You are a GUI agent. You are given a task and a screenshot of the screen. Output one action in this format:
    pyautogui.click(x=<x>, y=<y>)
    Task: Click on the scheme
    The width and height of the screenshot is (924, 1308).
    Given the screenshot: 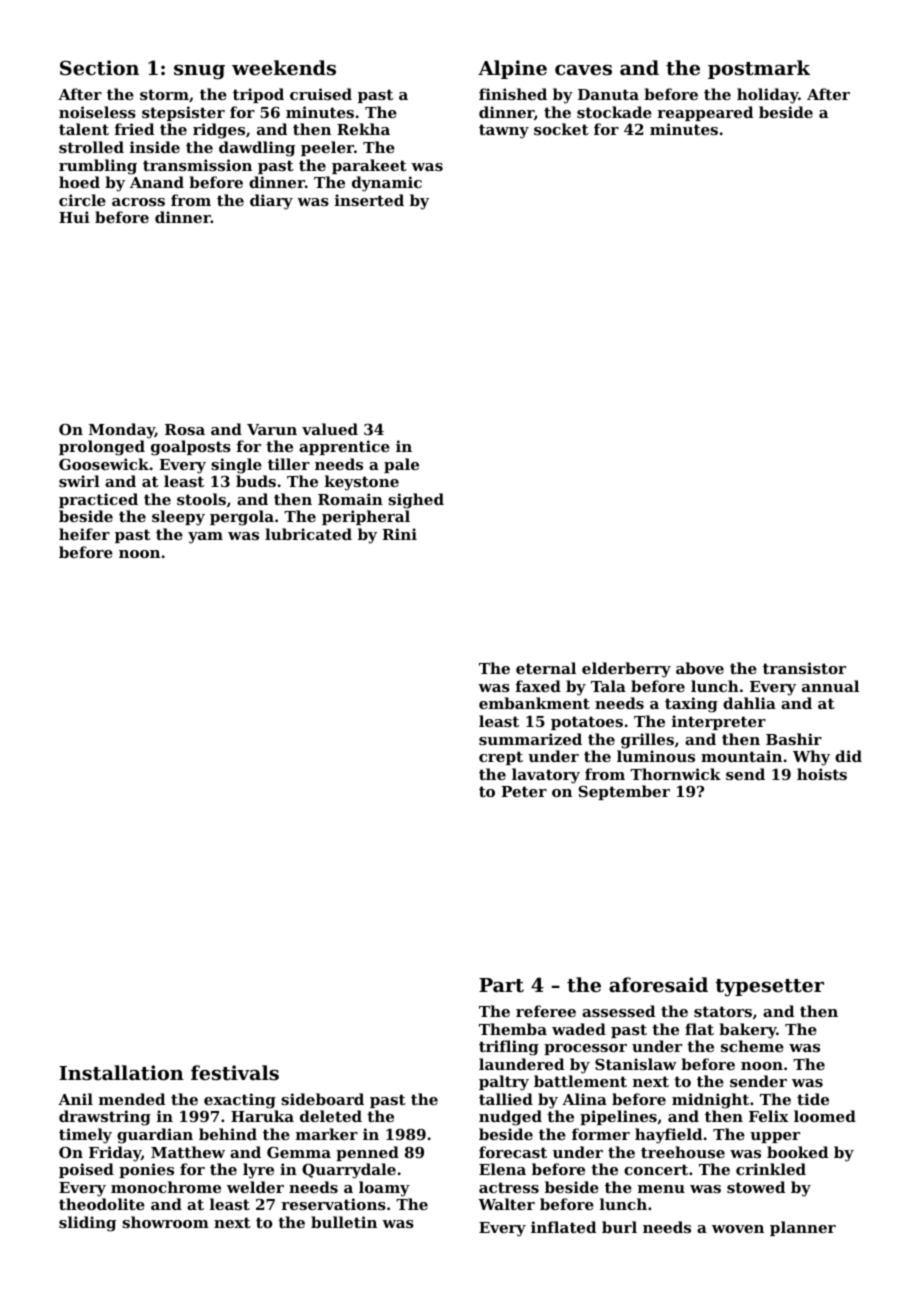 What is the action you would take?
    pyautogui.click(x=752, y=1046)
